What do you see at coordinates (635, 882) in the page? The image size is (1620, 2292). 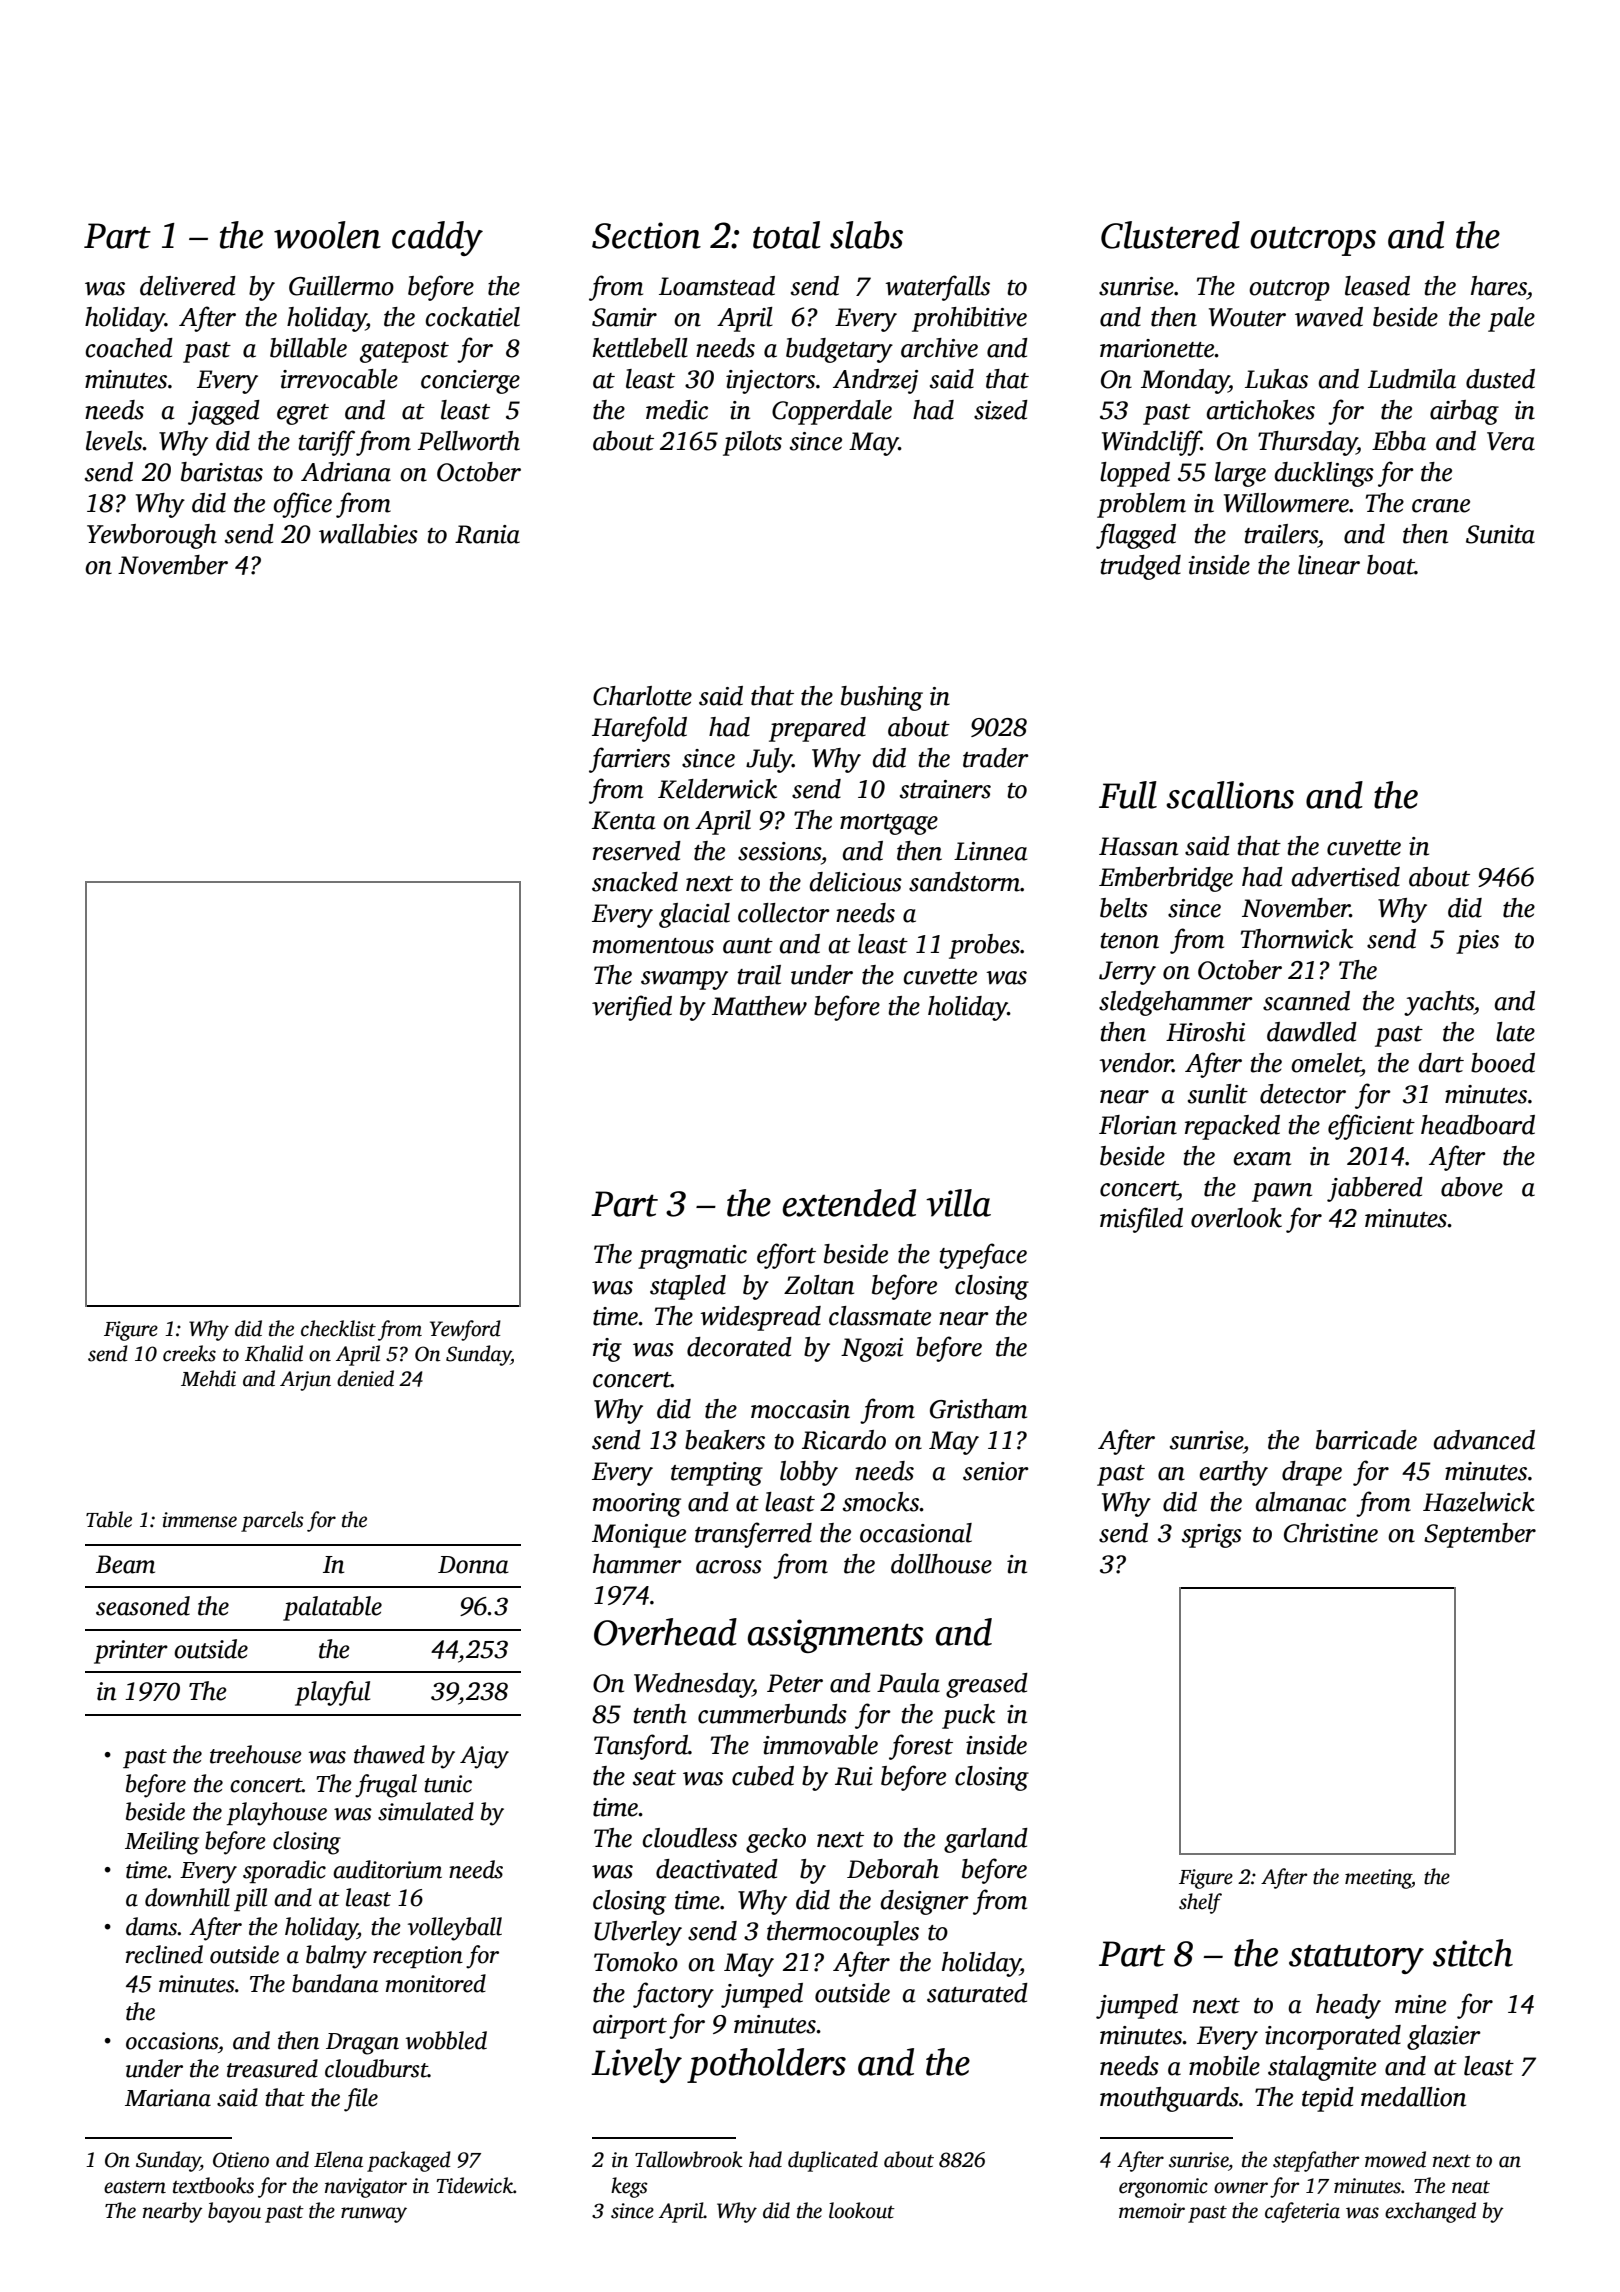 I see `snacked` at bounding box center [635, 882].
